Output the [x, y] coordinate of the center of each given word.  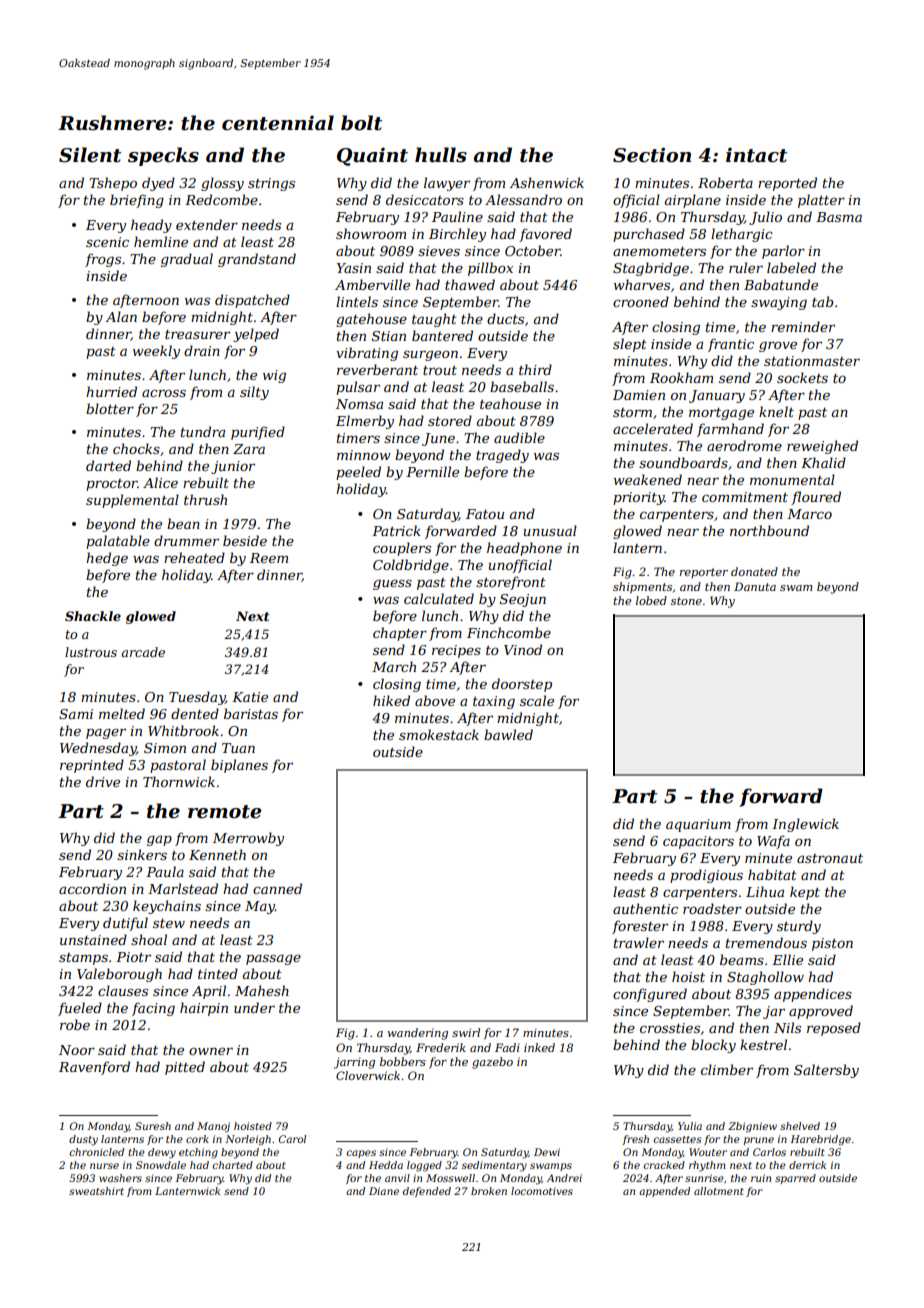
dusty [83, 1140]
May [260, 907]
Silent [90, 155]
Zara [249, 449]
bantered [442, 335]
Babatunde [781, 284]
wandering [418, 1034]
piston [832, 944]
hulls [441, 155]
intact [756, 155]
